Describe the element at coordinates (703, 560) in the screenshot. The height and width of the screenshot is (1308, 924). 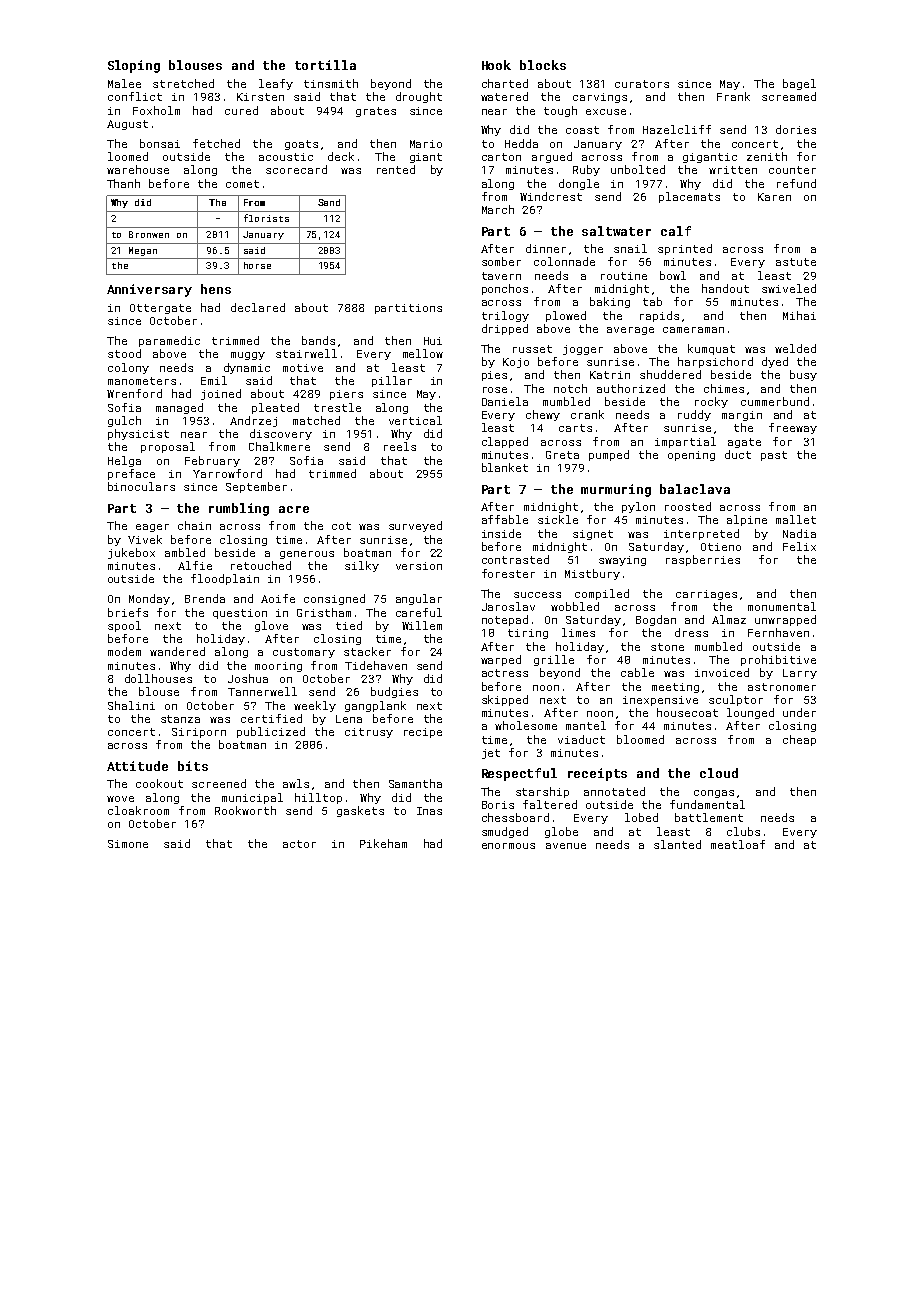
I see `raspberries` at that location.
